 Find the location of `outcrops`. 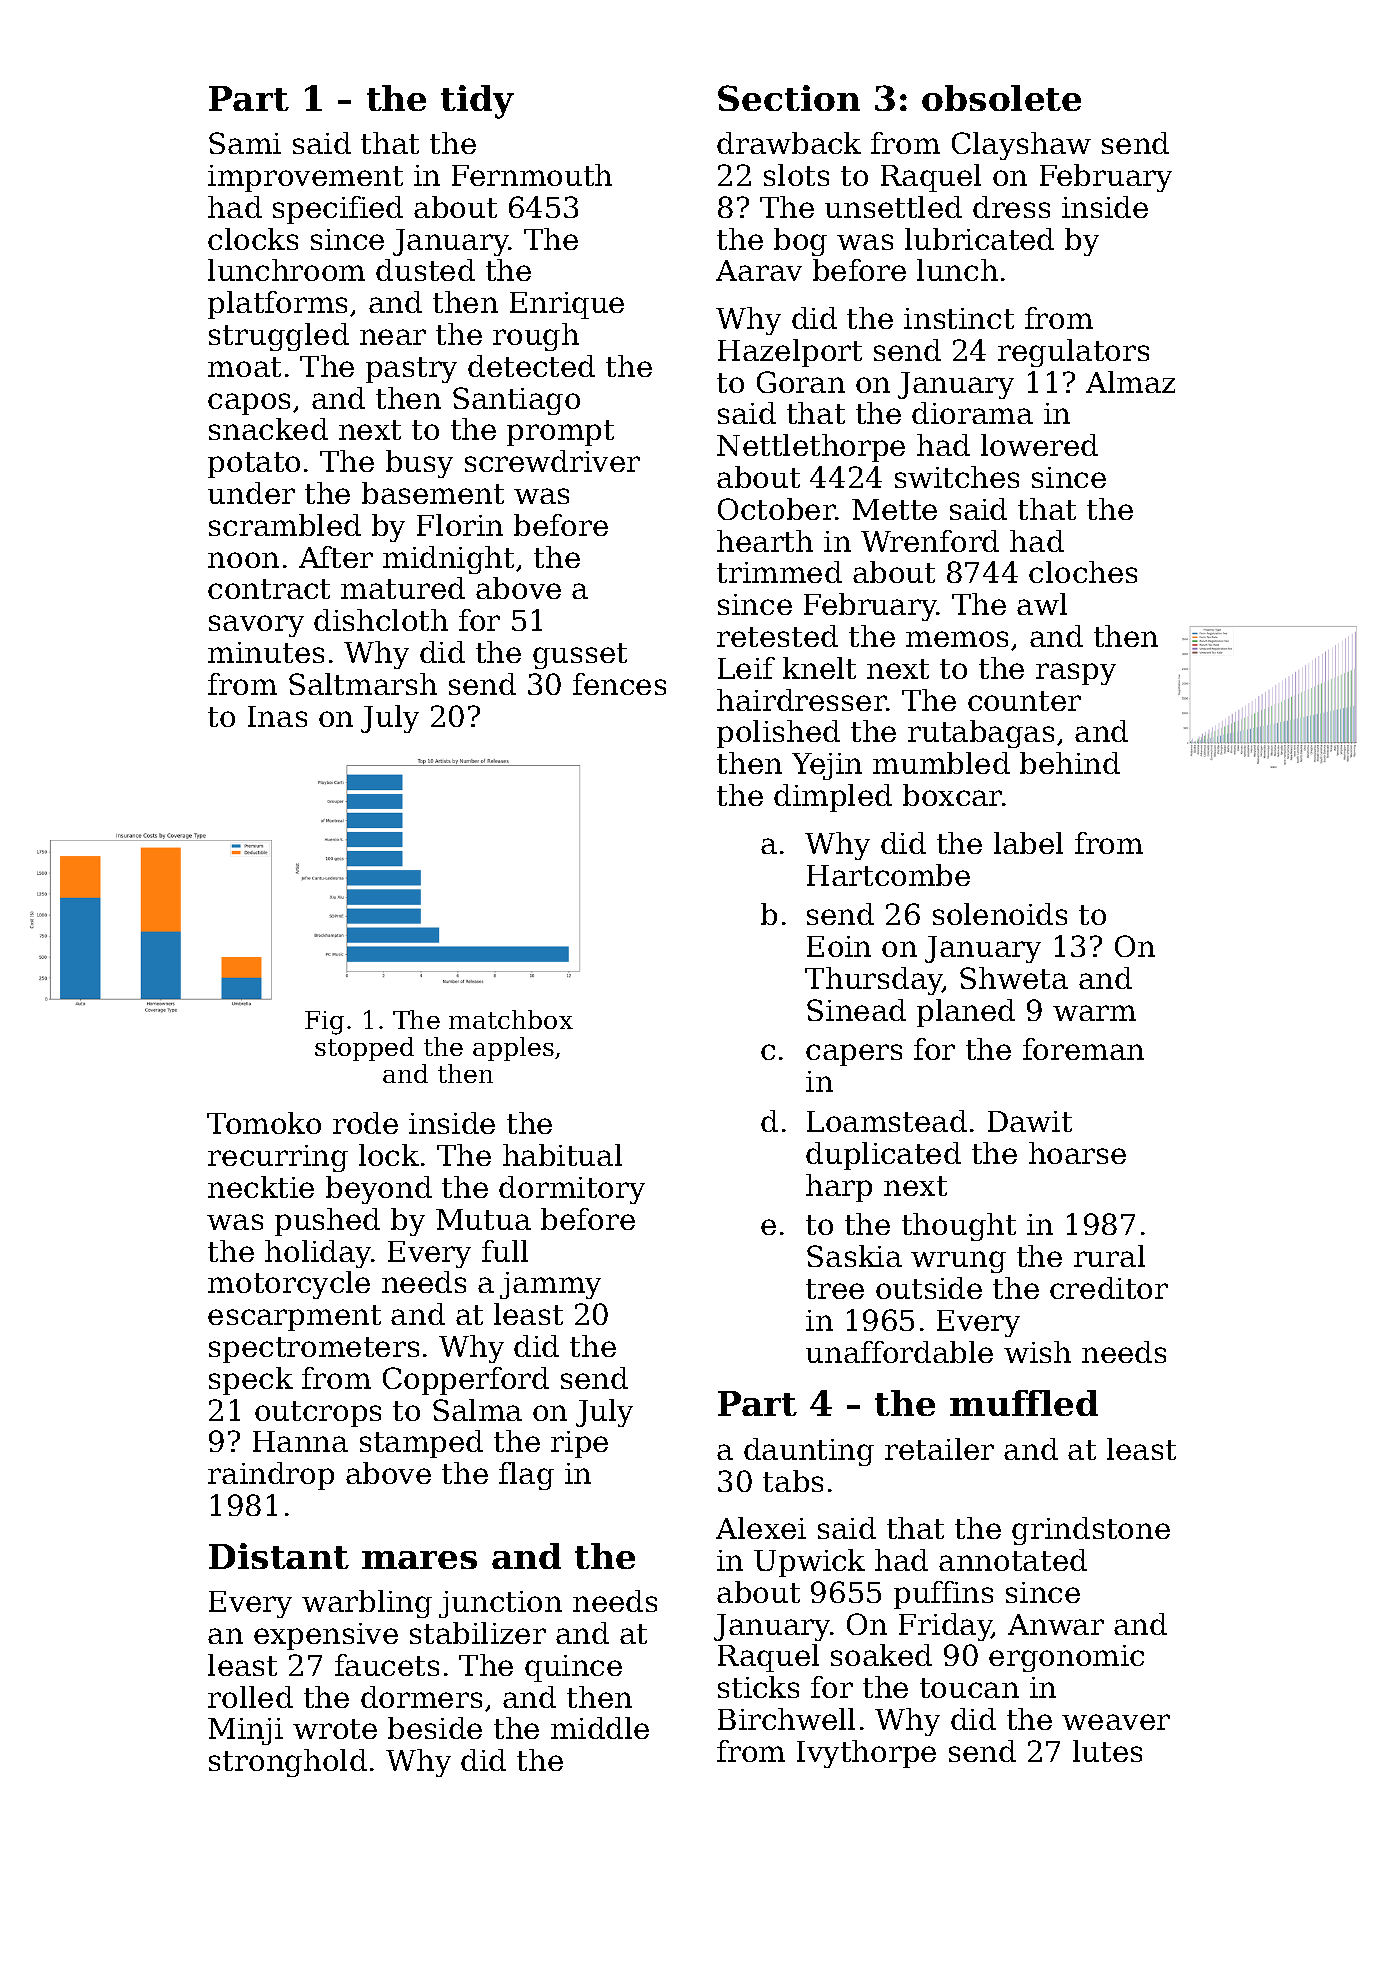

outcrops is located at coordinates (318, 1414).
